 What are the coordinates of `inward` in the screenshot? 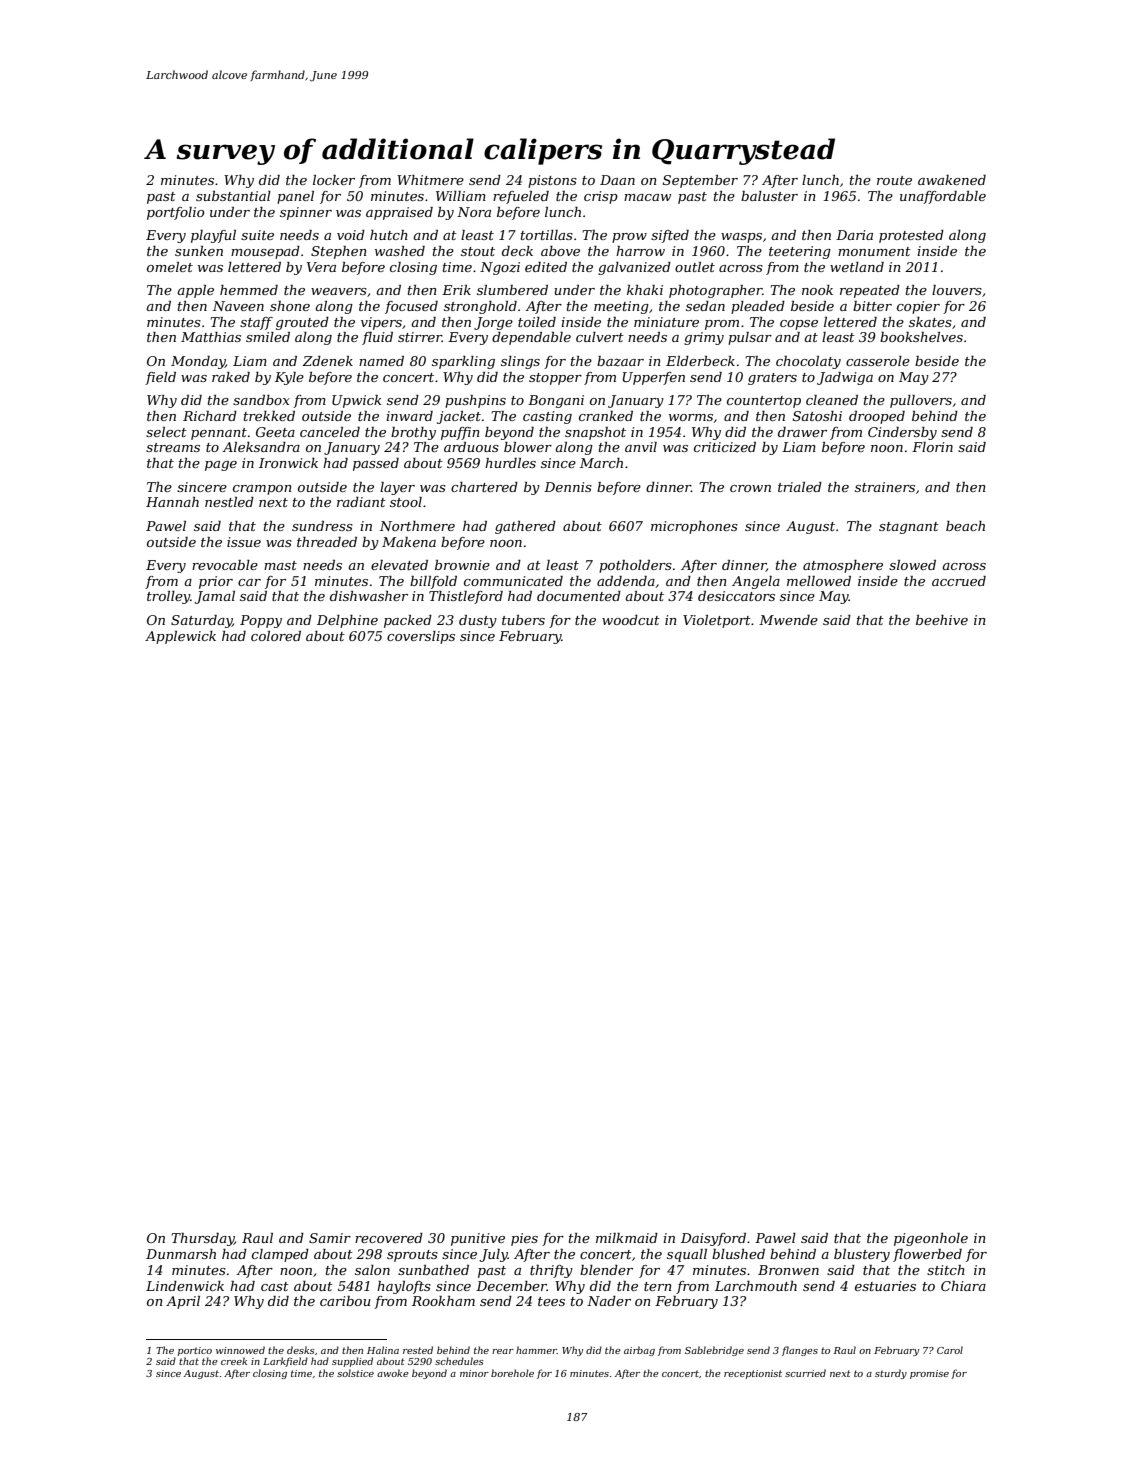 It's located at (409, 416).
